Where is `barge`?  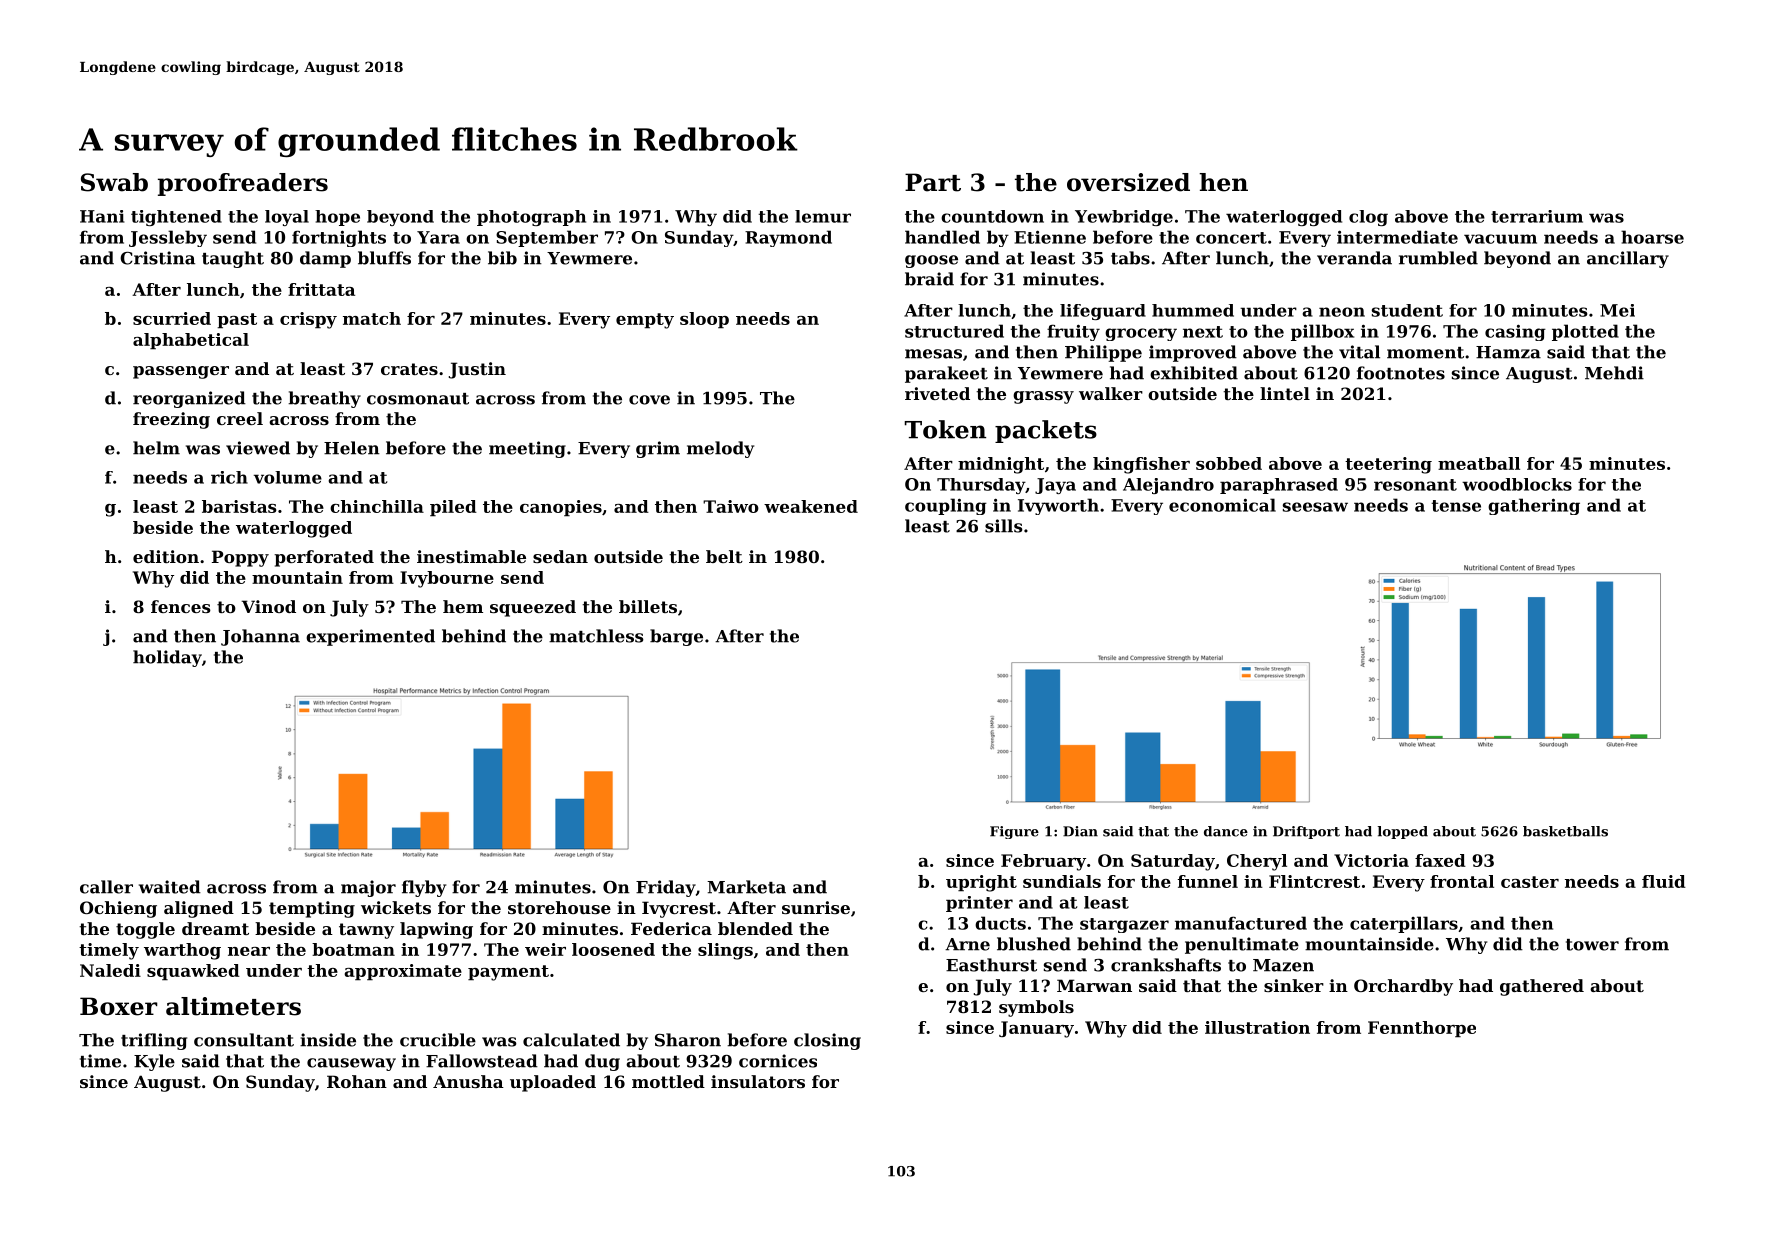 barge is located at coordinates (676, 637).
